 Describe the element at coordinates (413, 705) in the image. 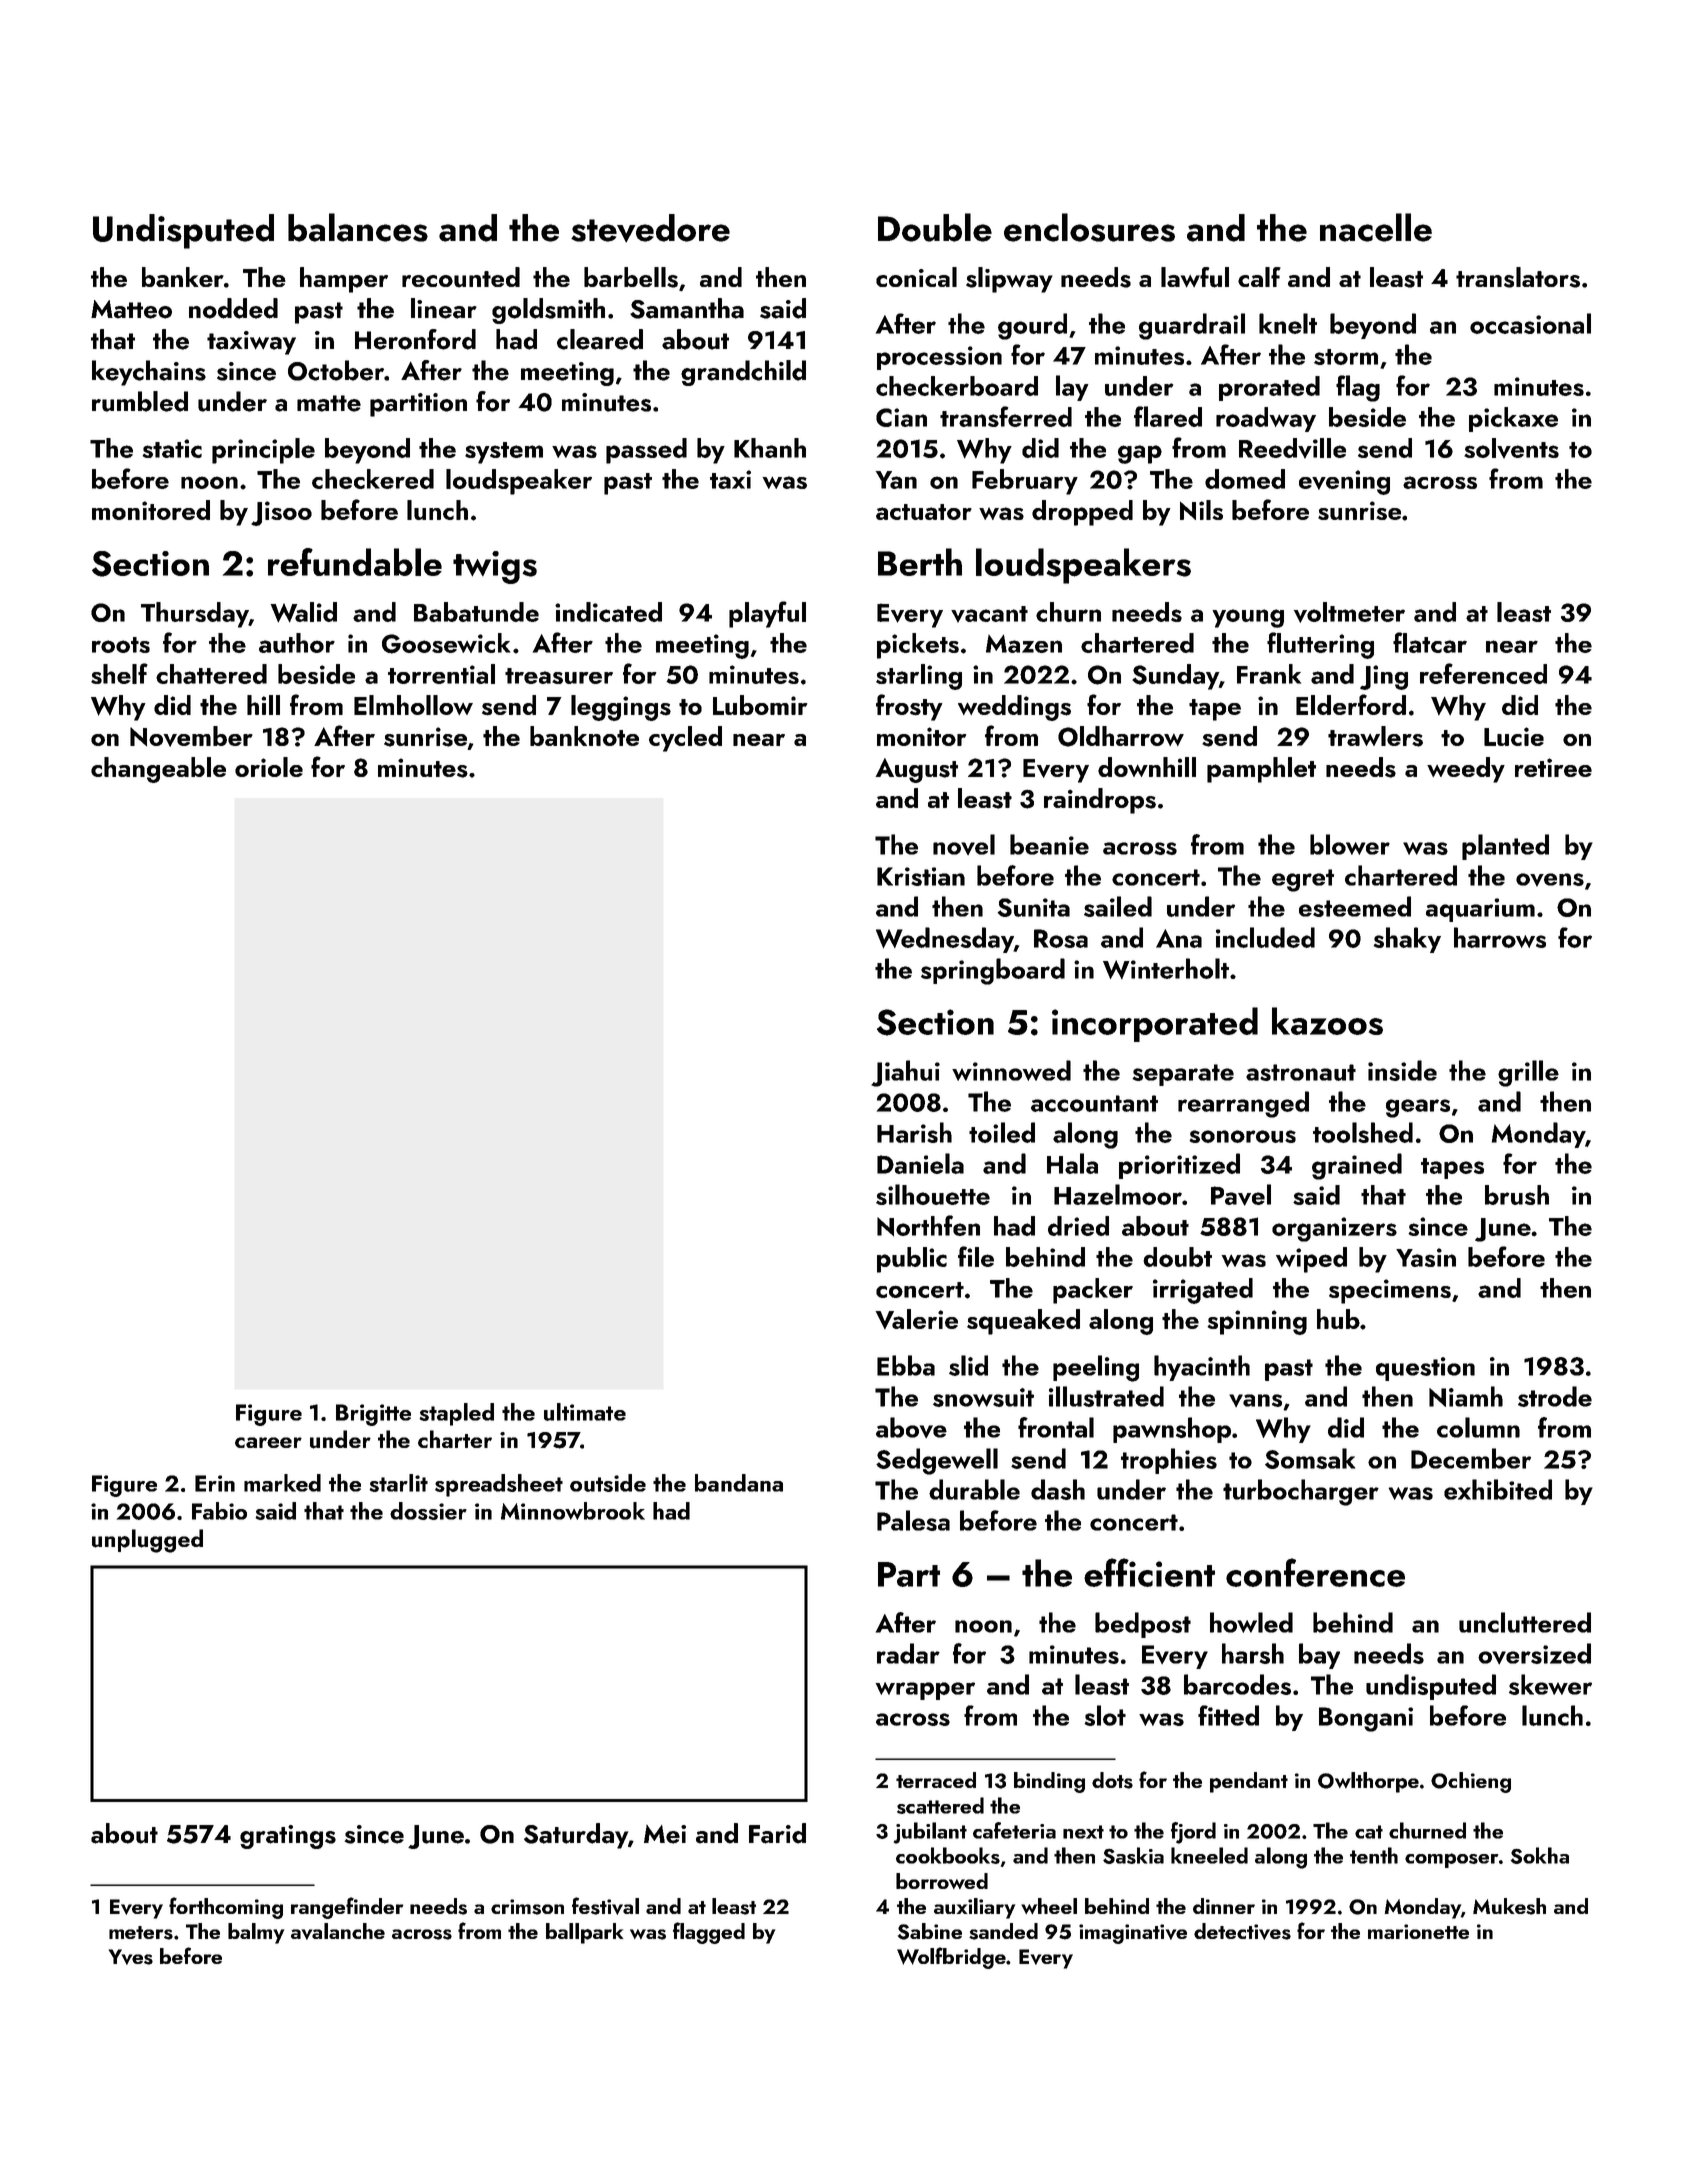

I see `Elmhollow` at that location.
